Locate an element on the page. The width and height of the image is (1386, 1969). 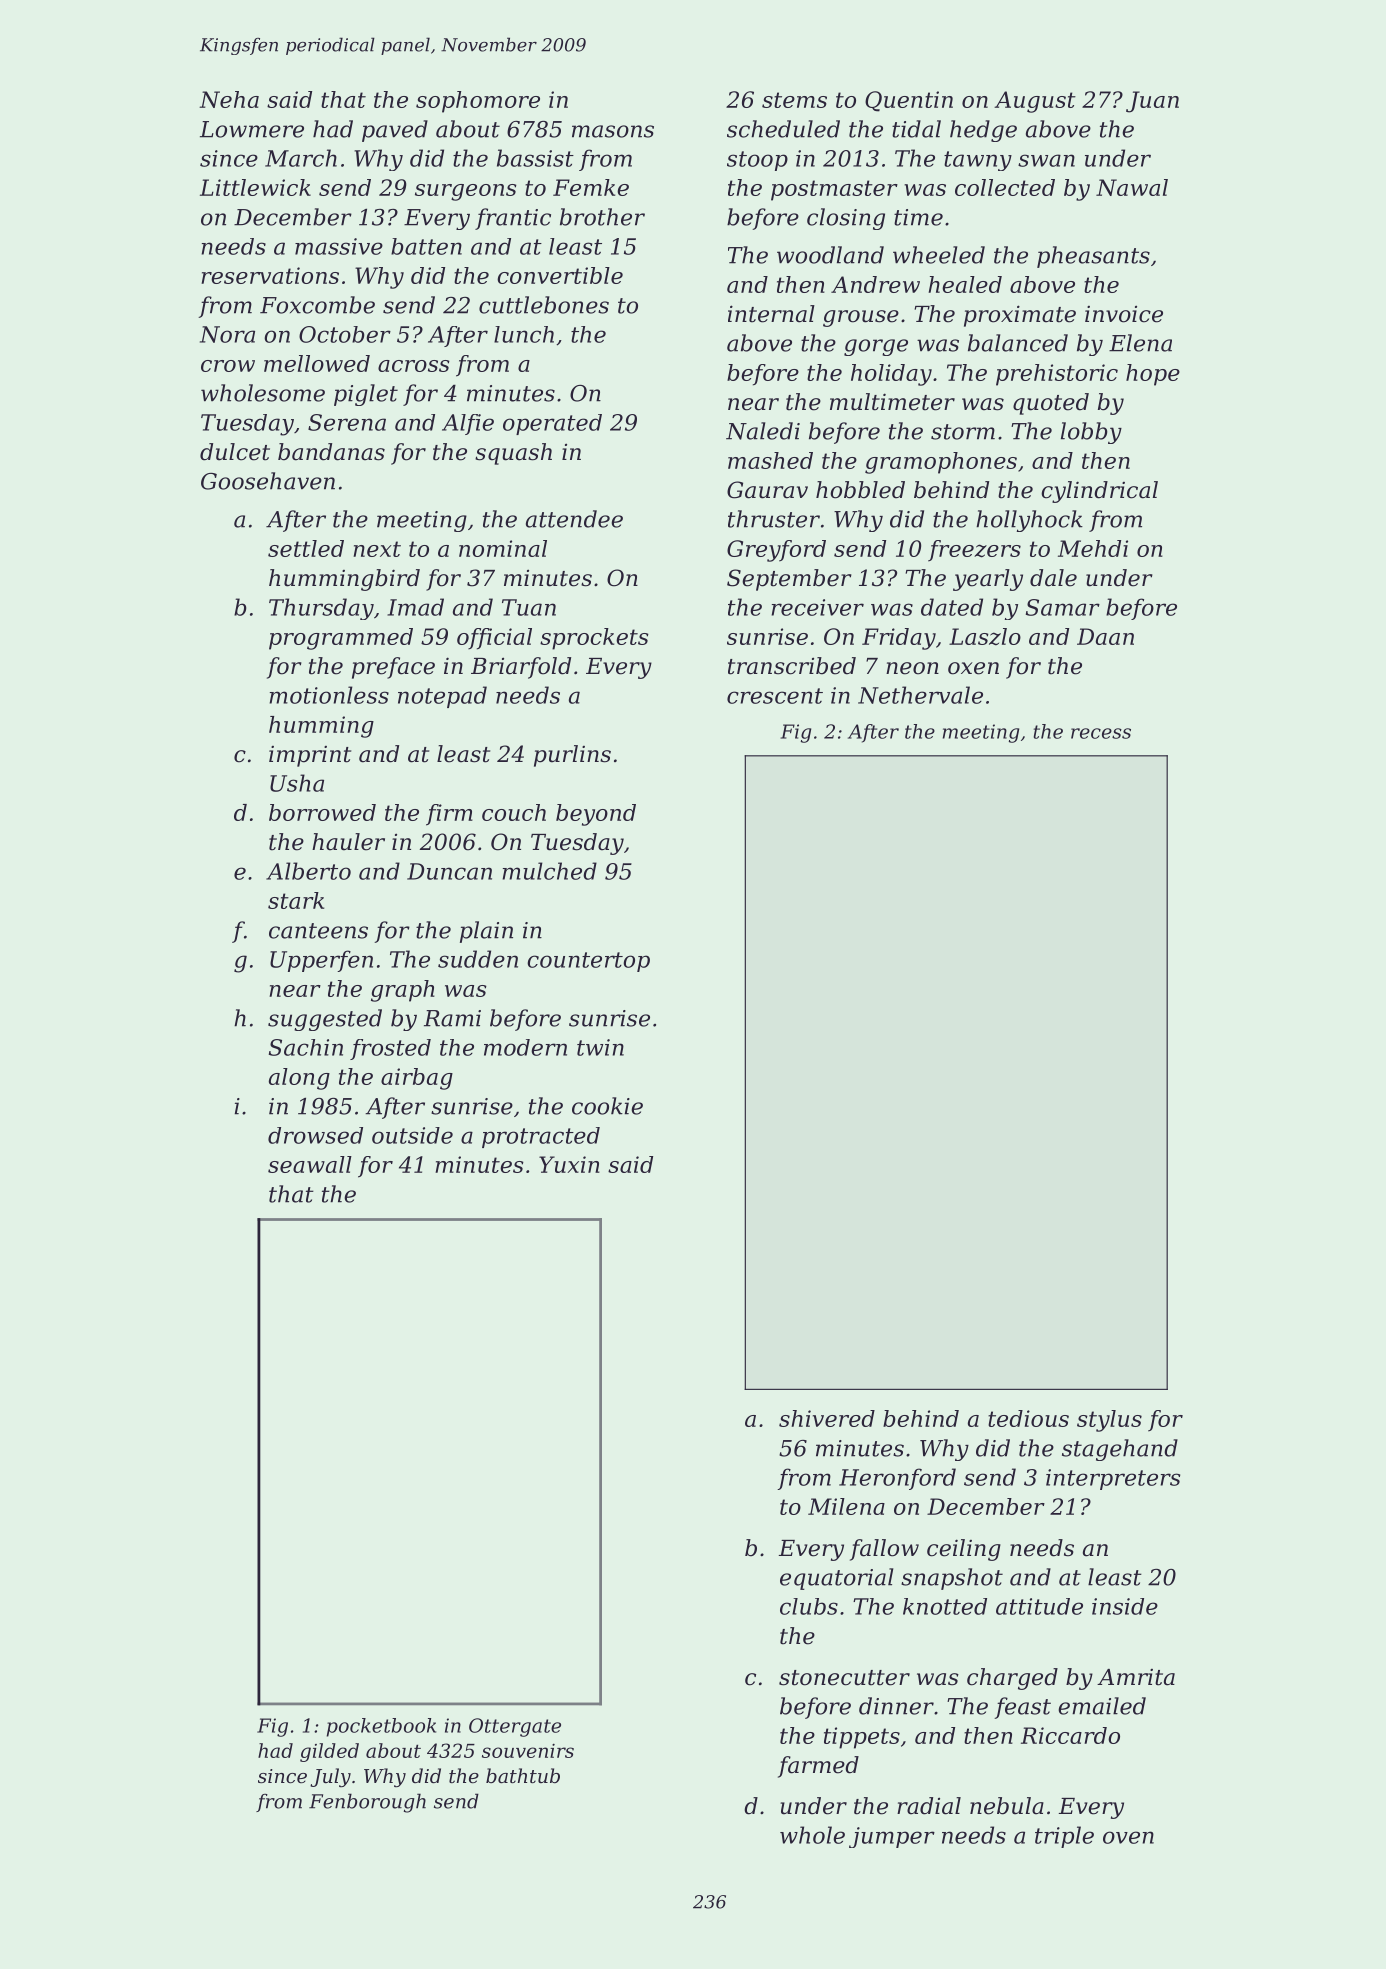
surgeons is located at coordinates (466, 192).
